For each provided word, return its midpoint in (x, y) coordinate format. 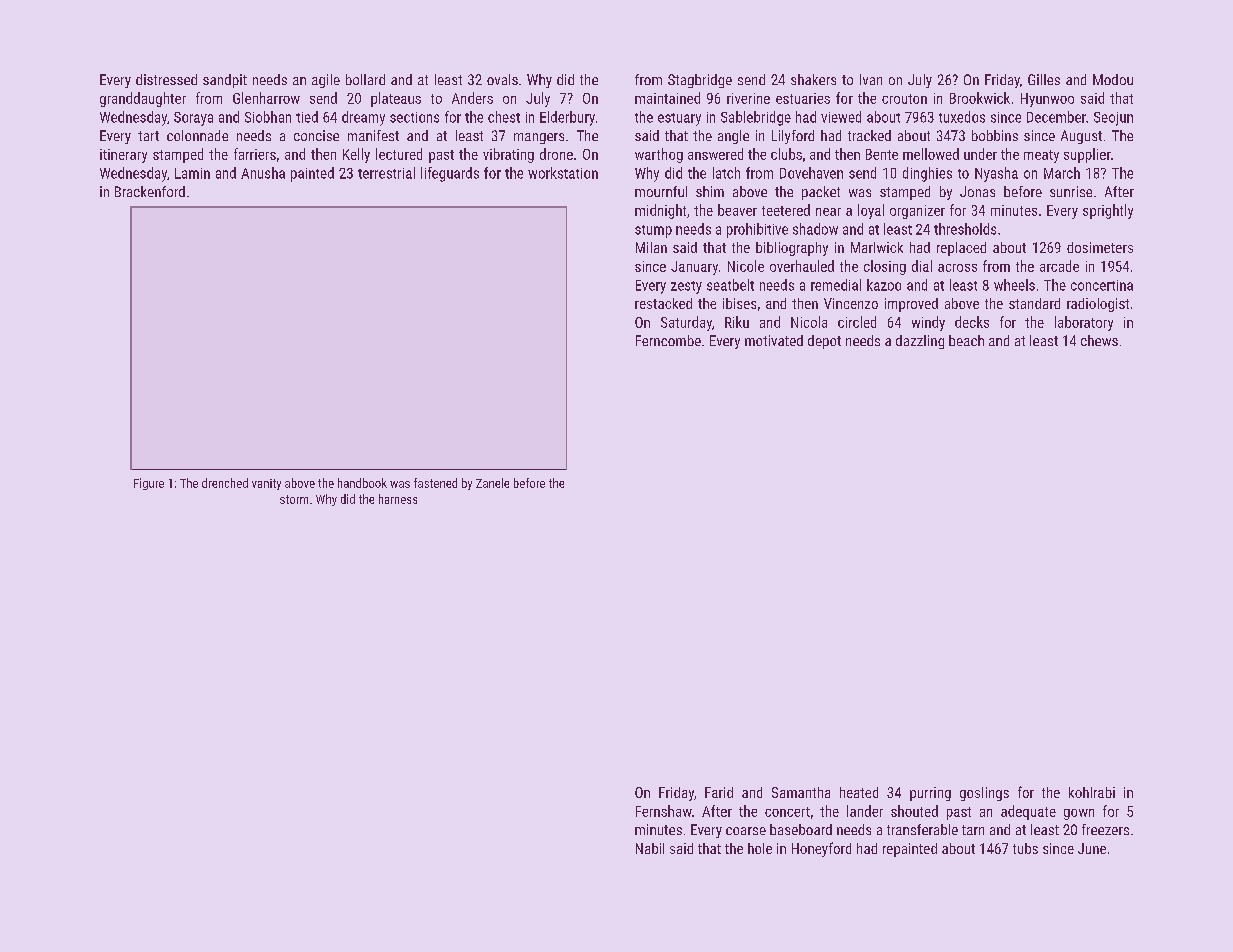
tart (148, 136)
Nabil (650, 848)
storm (294, 499)
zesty (686, 287)
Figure (149, 484)
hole (760, 848)
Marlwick (877, 247)
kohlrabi (1092, 792)
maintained (667, 98)
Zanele (492, 483)
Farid (719, 792)
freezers (1105, 829)
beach (966, 340)
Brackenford (150, 191)
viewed (841, 117)
